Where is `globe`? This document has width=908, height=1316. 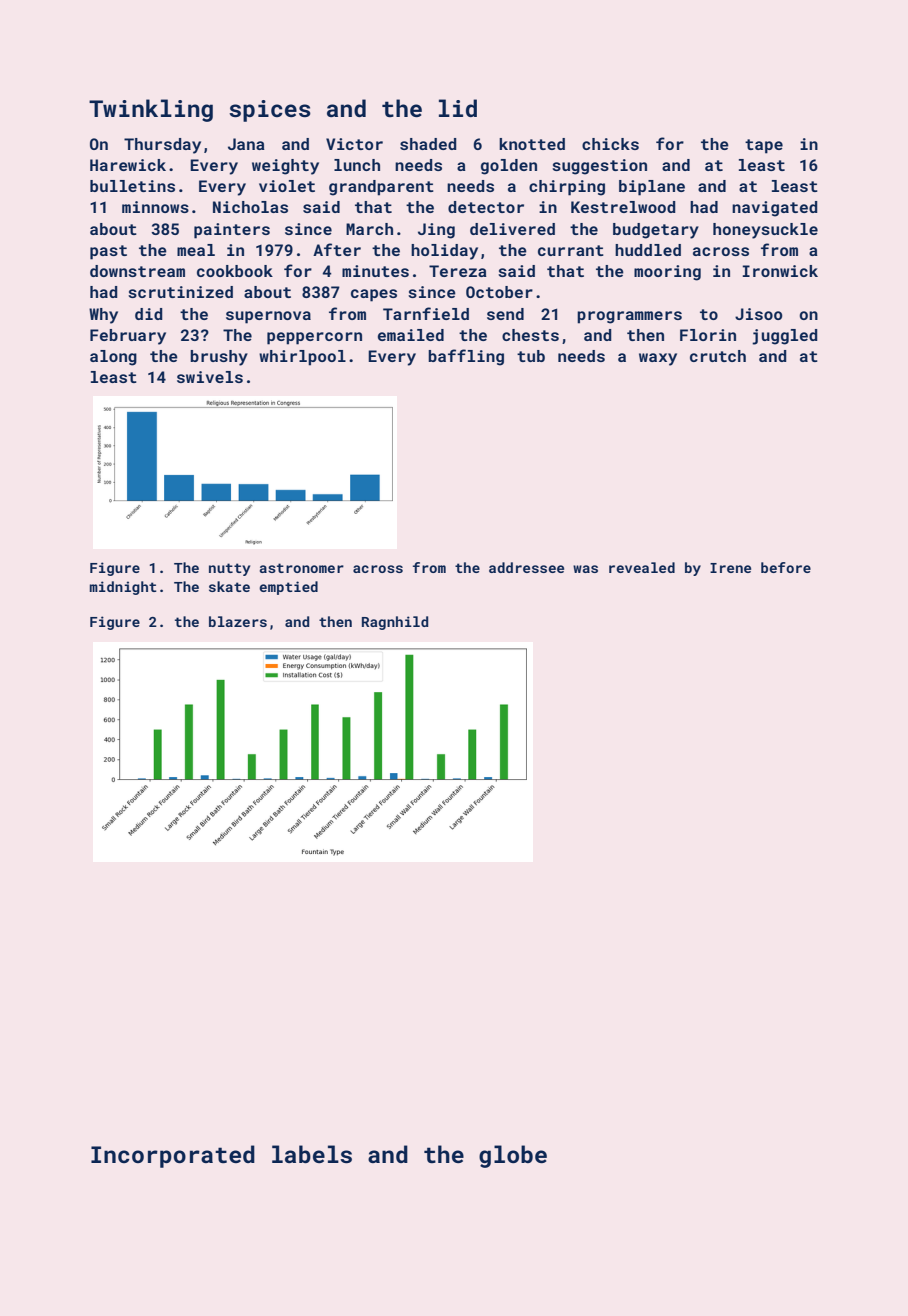 globe is located at coordinates (513, 1156).
